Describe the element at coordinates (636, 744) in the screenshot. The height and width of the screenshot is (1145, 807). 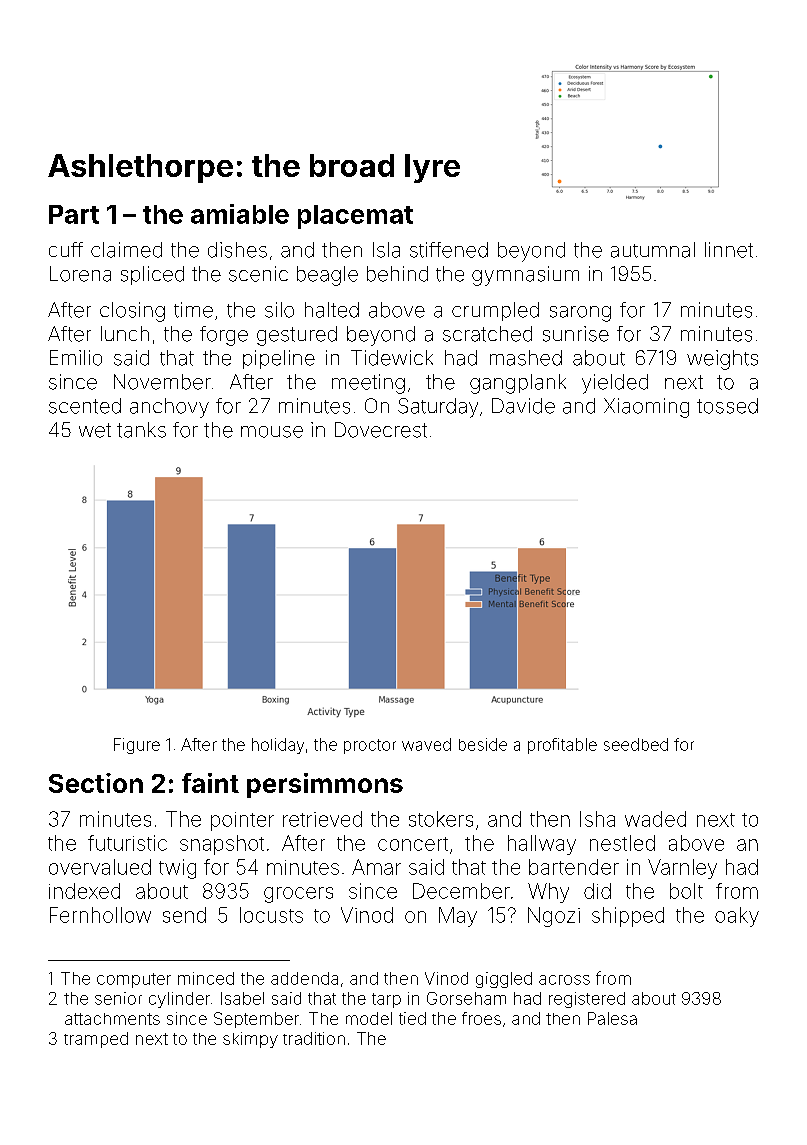
I see `seedbed` at that location.
